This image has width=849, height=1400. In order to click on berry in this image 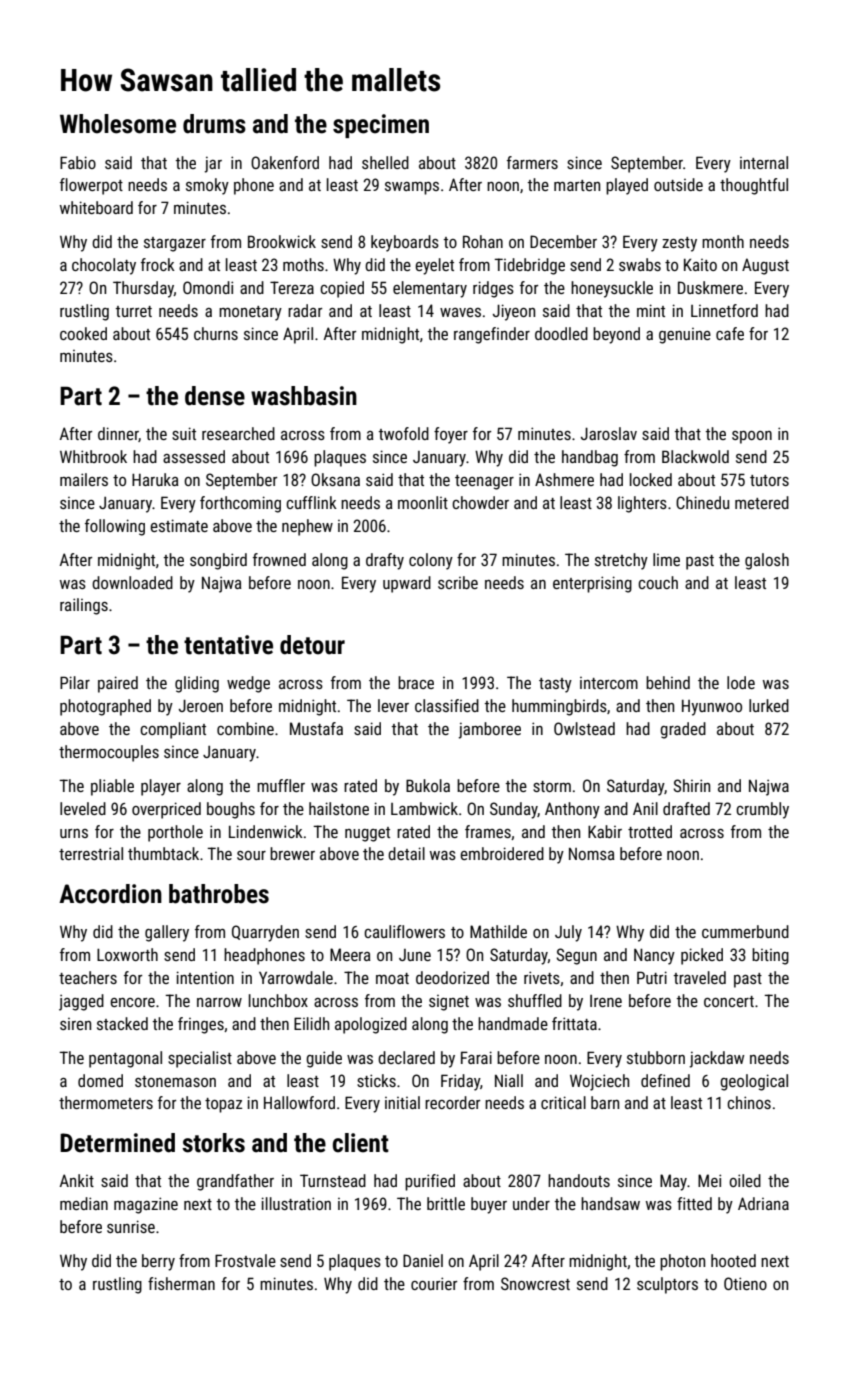, I will do `click(158, 1262)`.
